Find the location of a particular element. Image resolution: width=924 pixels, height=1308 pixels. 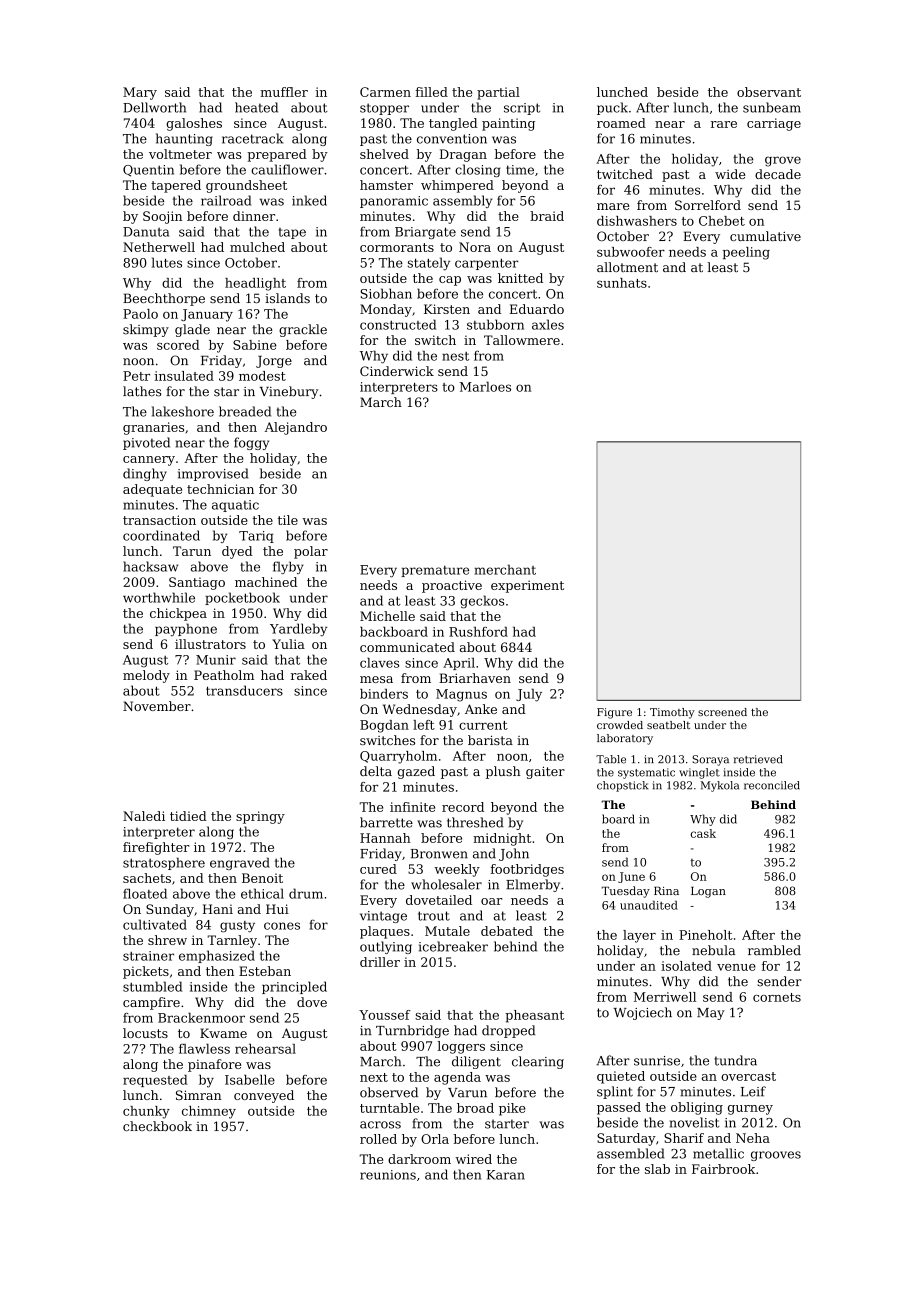

tile is located at coordinates (288, 520).
